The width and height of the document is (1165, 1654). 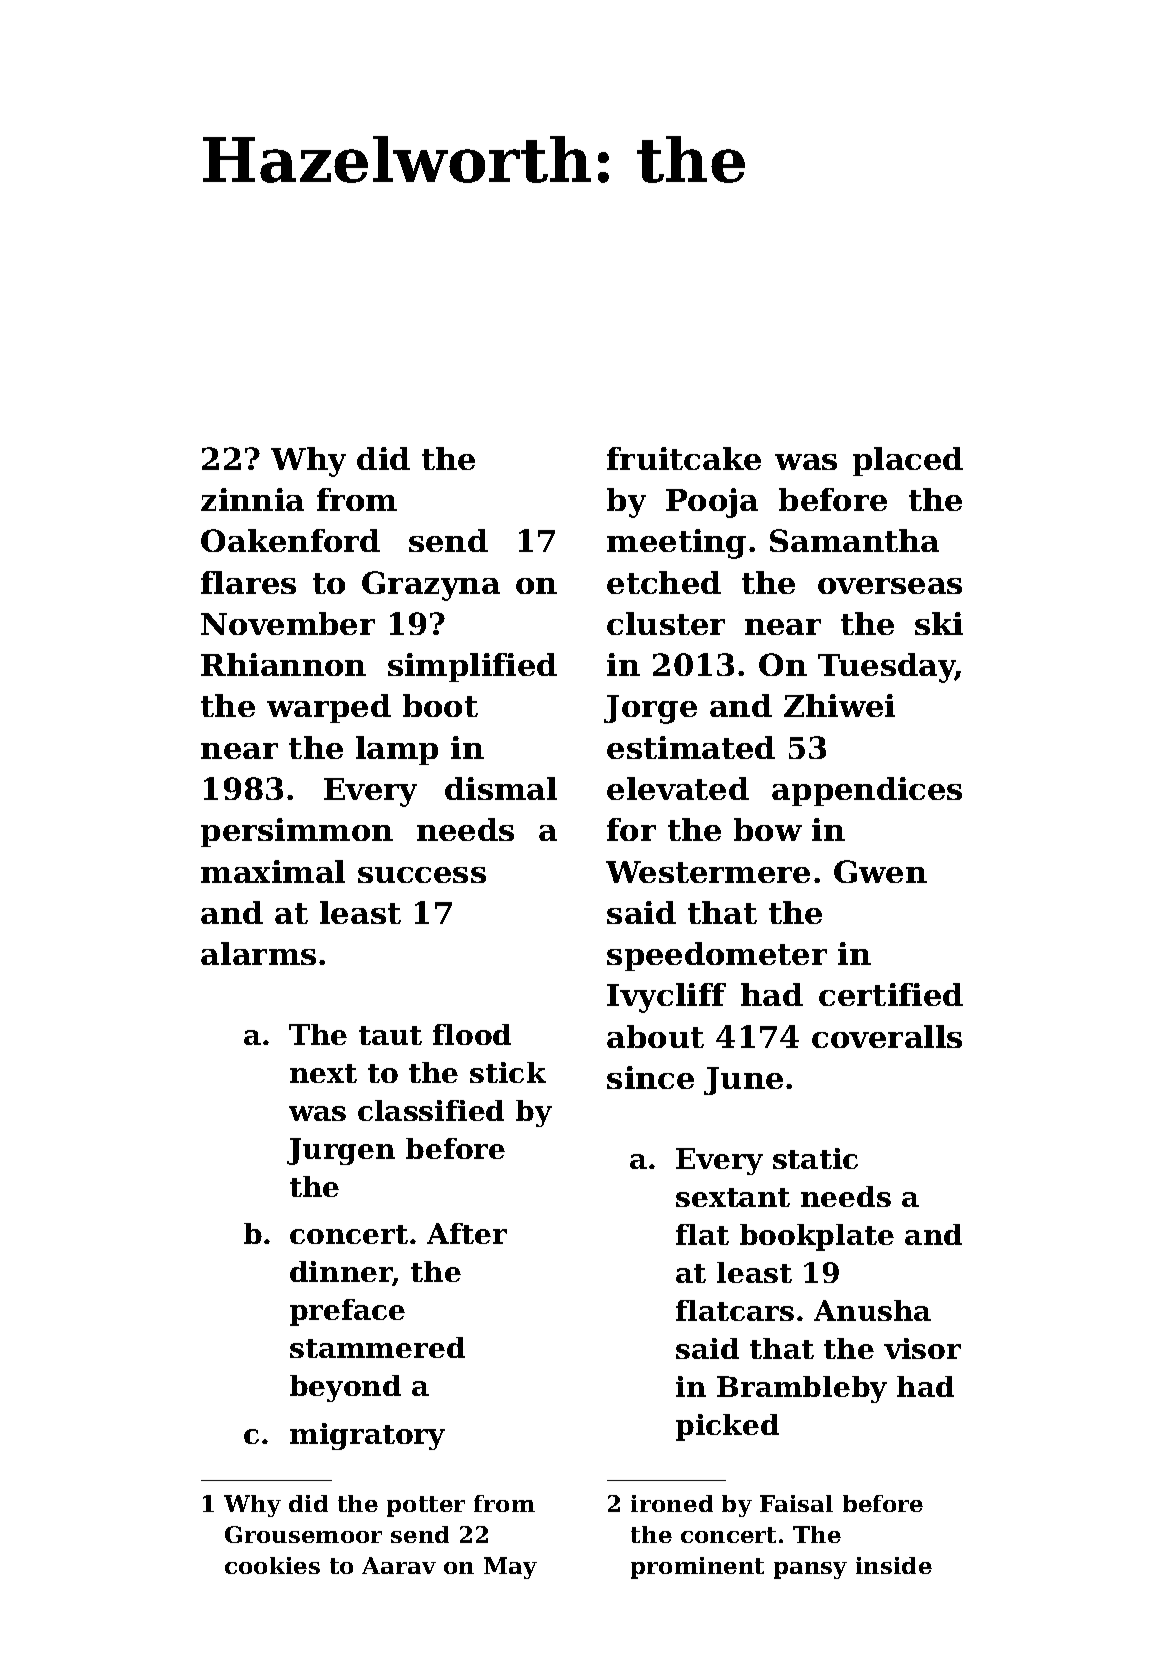 I want to click on Grazyna, so click(x=431, y=586).
